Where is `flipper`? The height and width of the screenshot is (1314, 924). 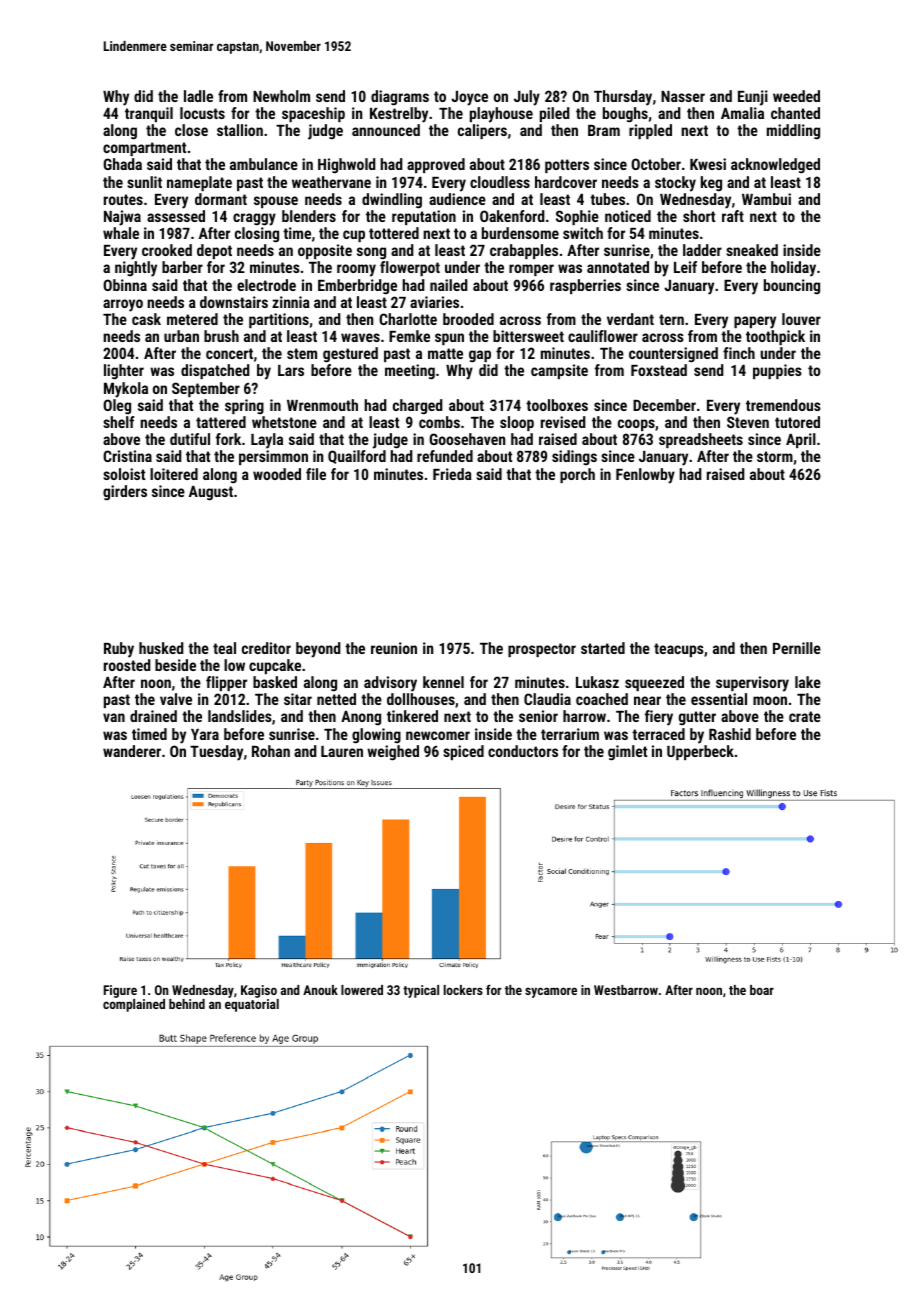
flipper is located at coordinates (226, 683).
